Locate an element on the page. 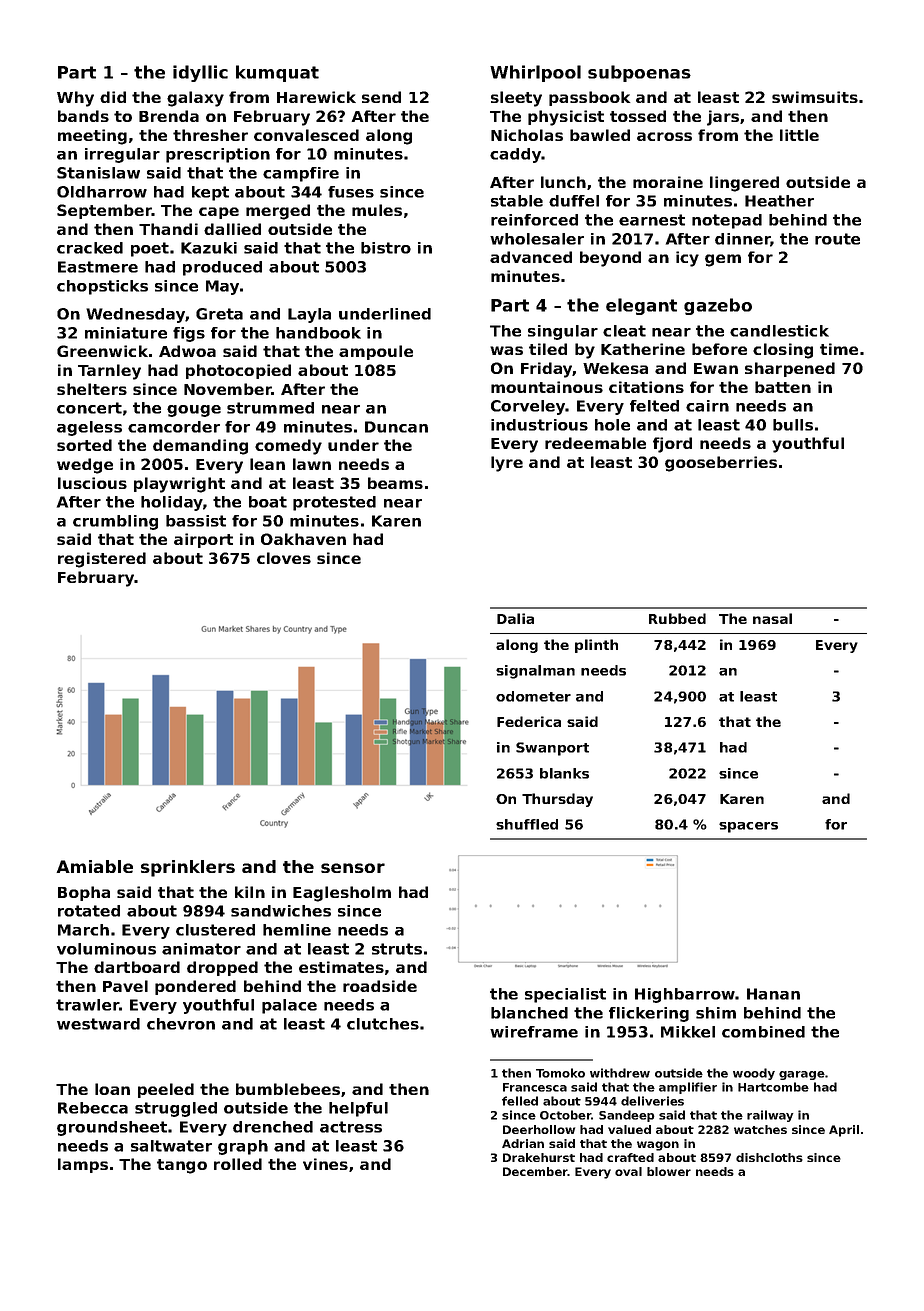 This image has height=1311, width=924. nasal is located at coordinates (772, 618).
